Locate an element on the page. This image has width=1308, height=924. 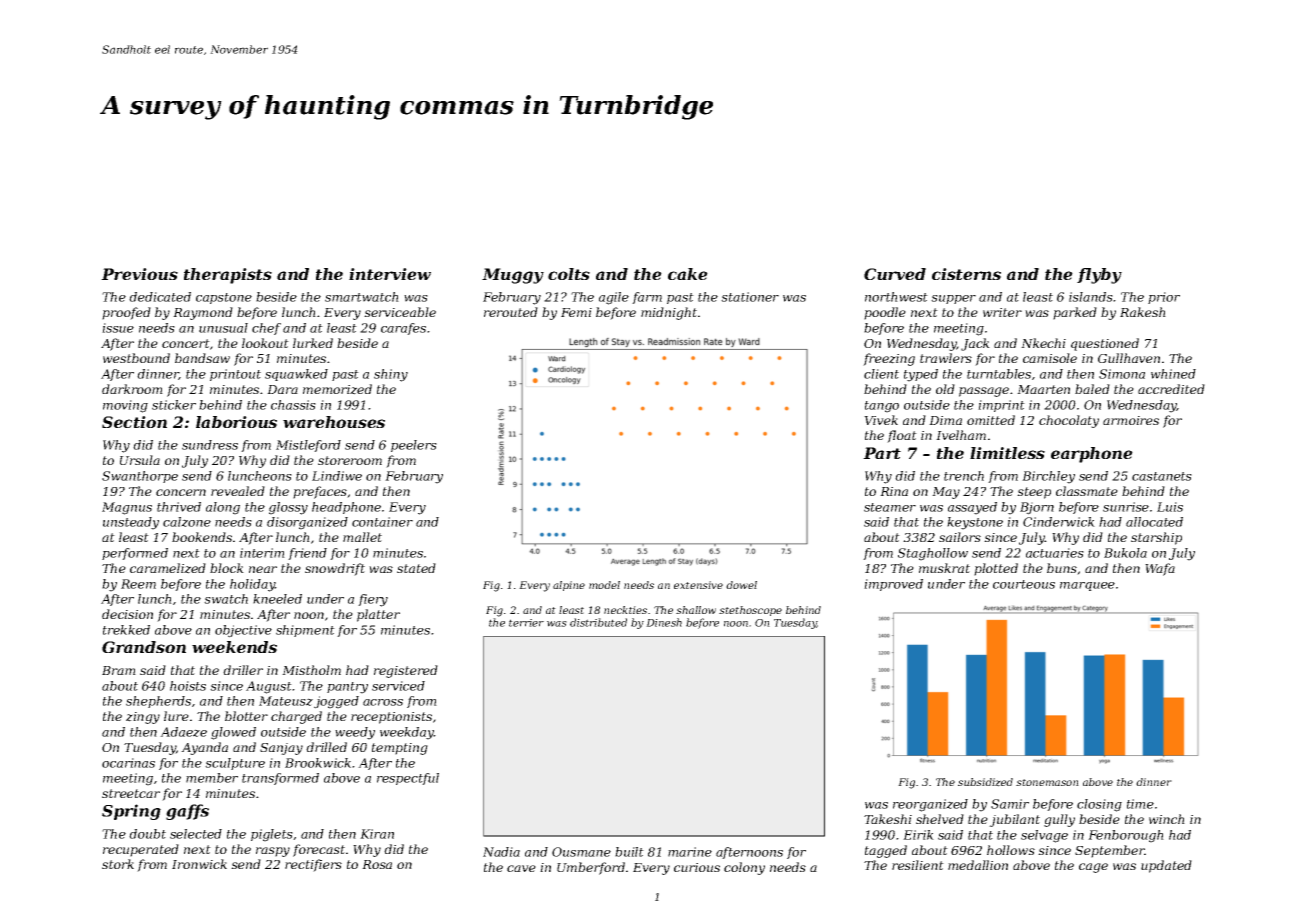
trekked is located at coordinates (126, 630).
